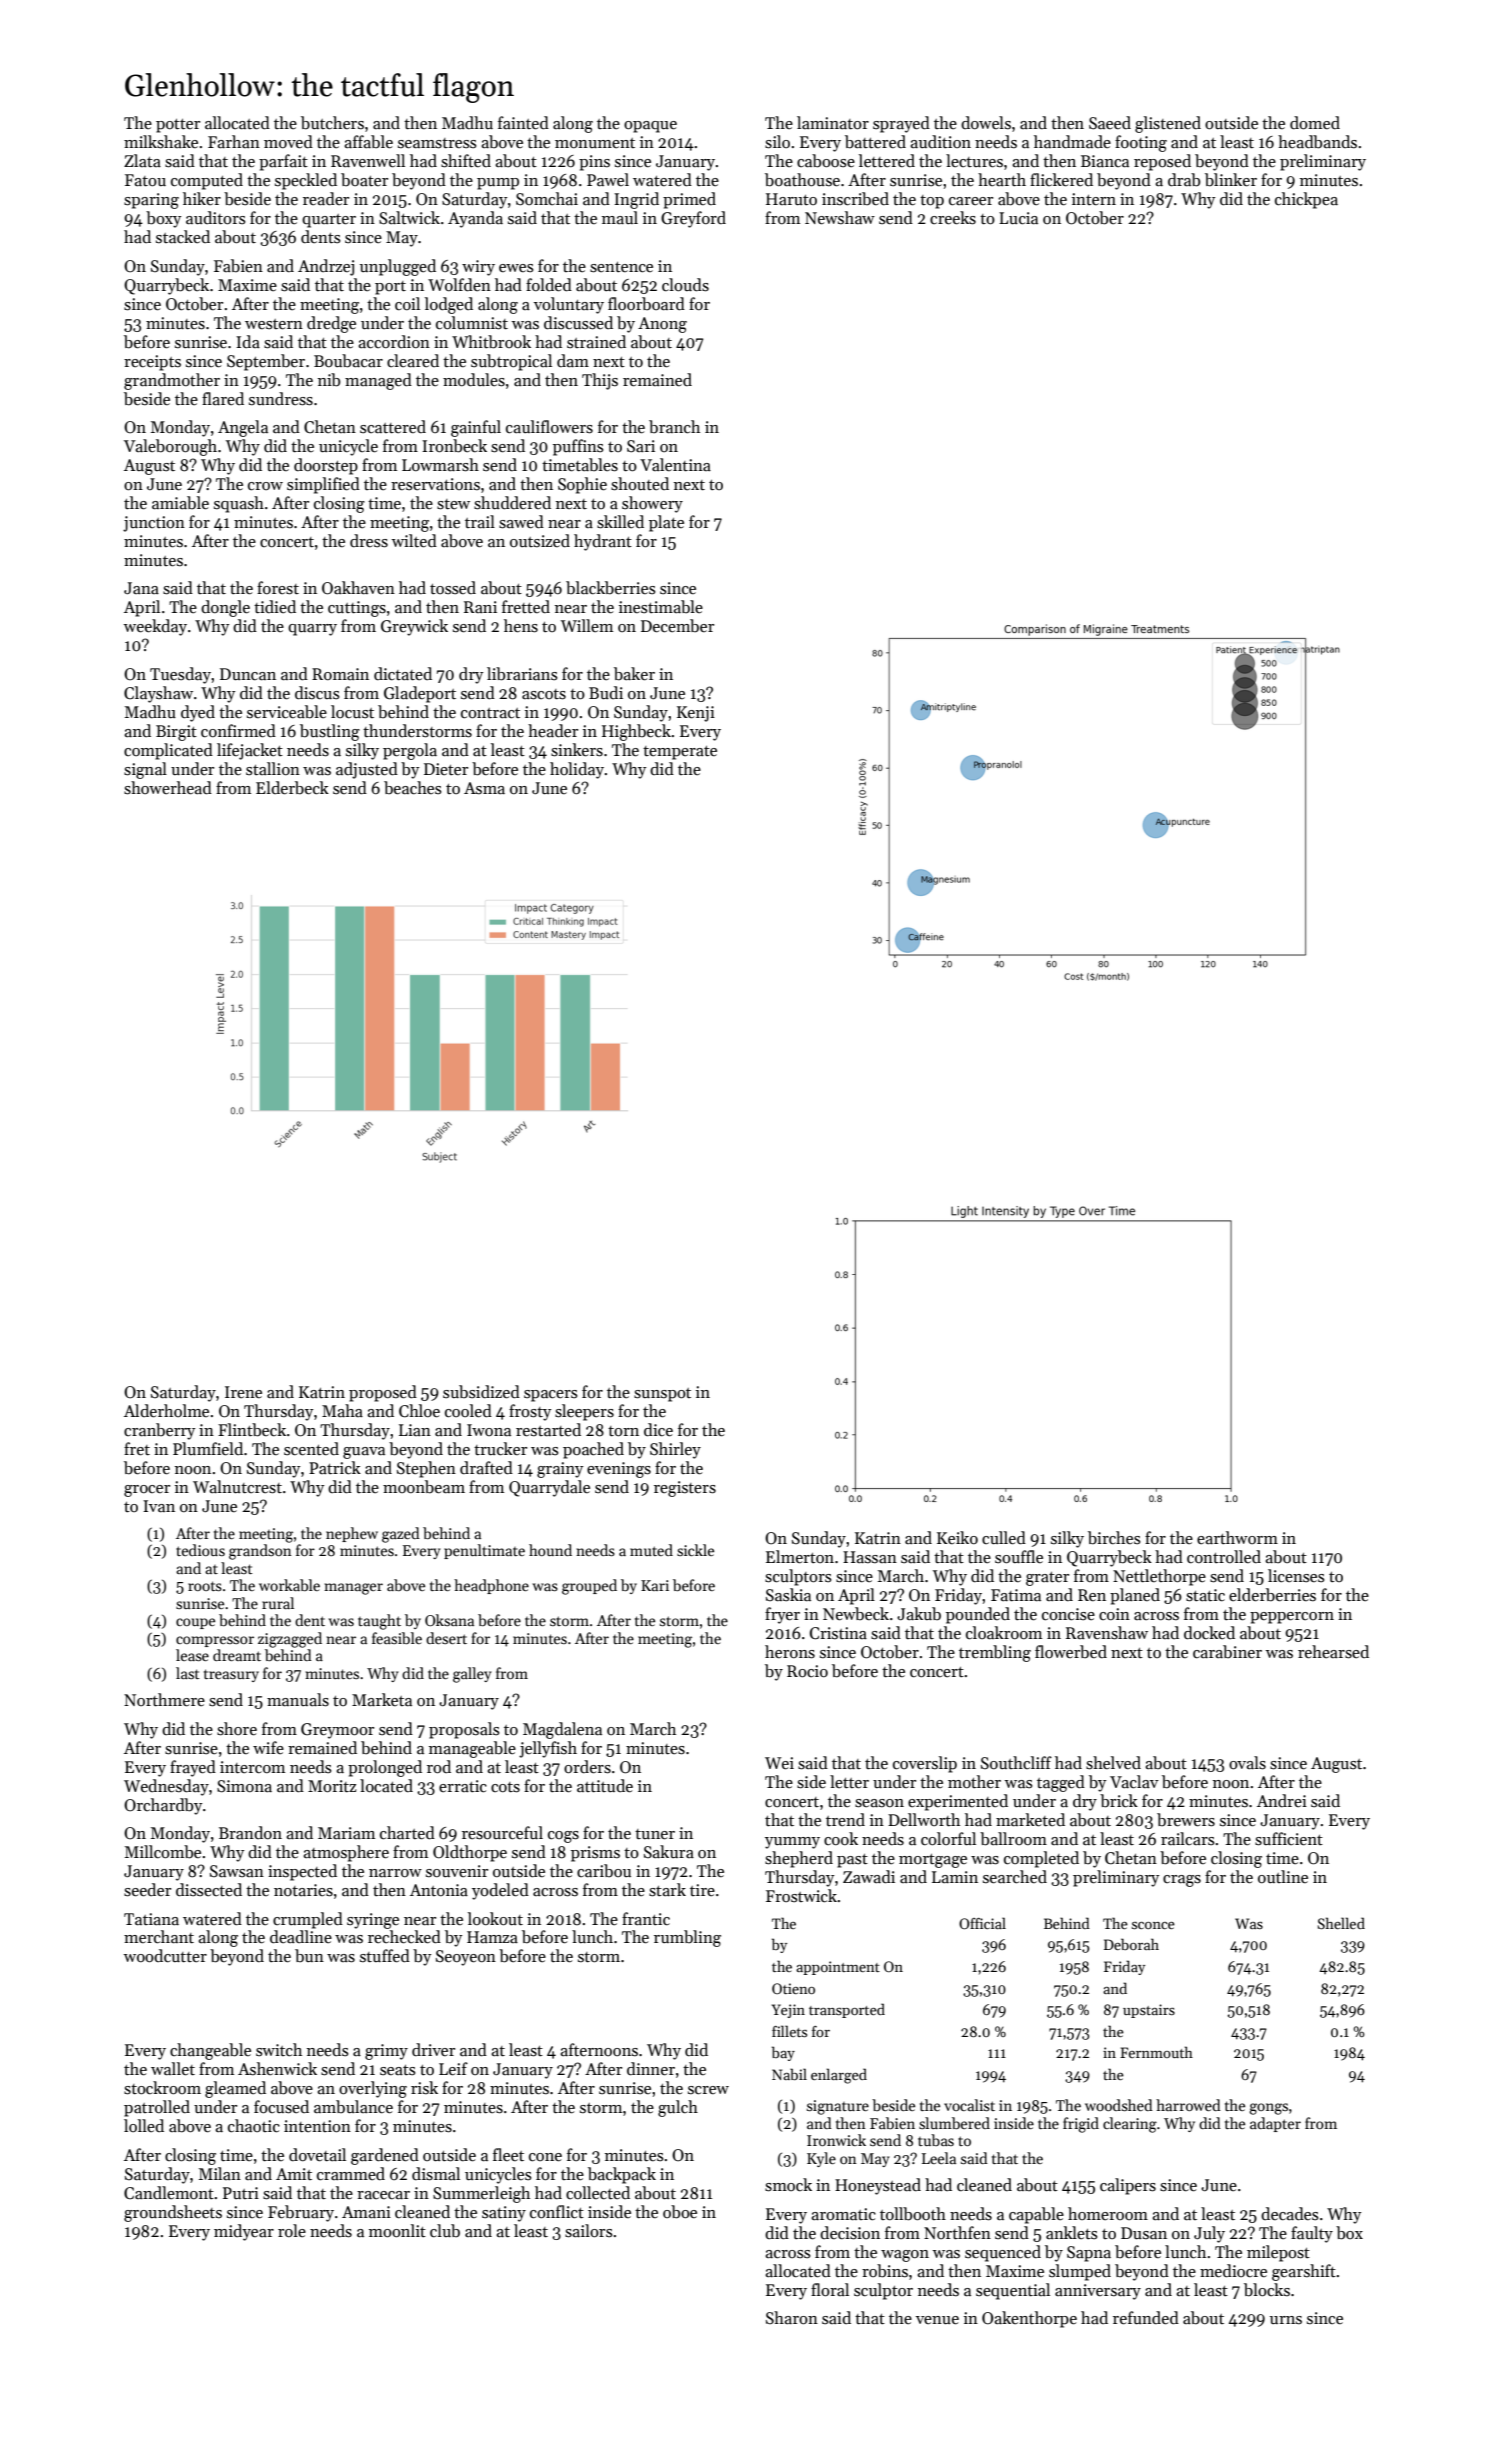 This screenshot has height=2464, width=1496. What do you see at coordinates (326, 267) in the screenshot?
I see `Andrzej` at bounding box center [326, 267].
